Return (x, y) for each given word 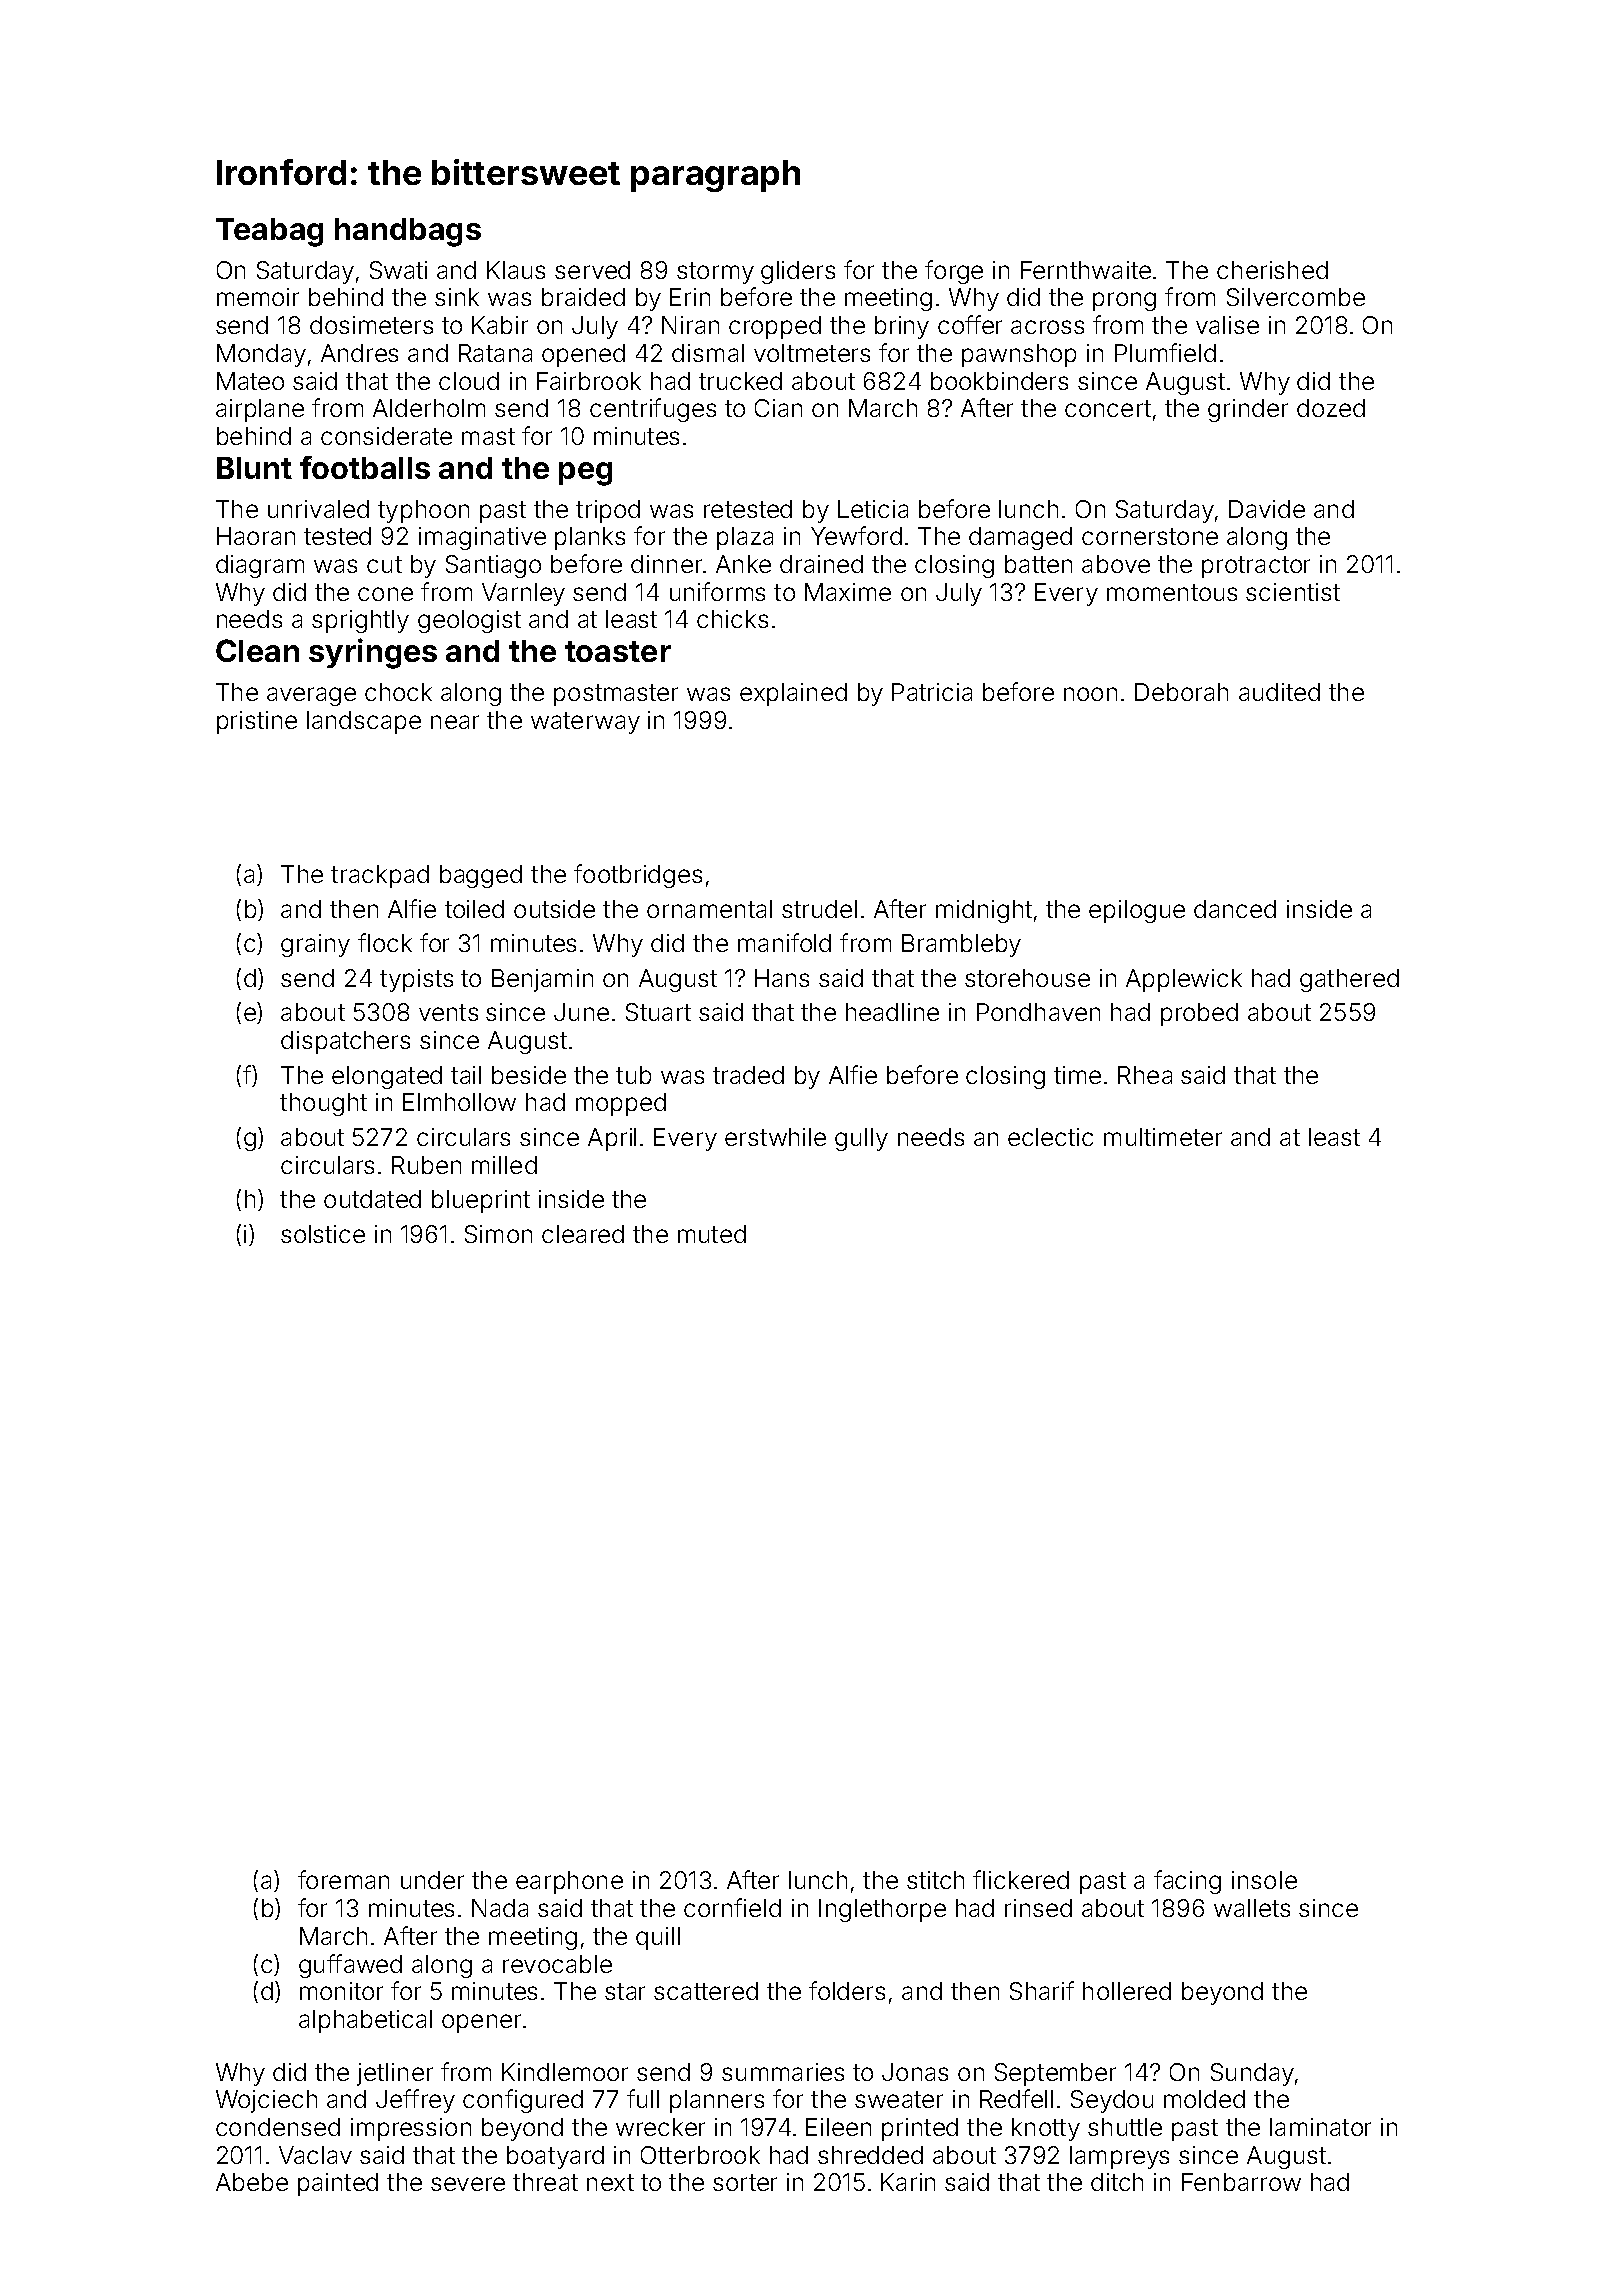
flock (385, 942)
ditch (1117, 2182)
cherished (1272, 270)
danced (1235, 909)
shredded (870, 2155)
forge (954, 272)
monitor (341, 1991)
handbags (408, 232)
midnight (984, 911)
